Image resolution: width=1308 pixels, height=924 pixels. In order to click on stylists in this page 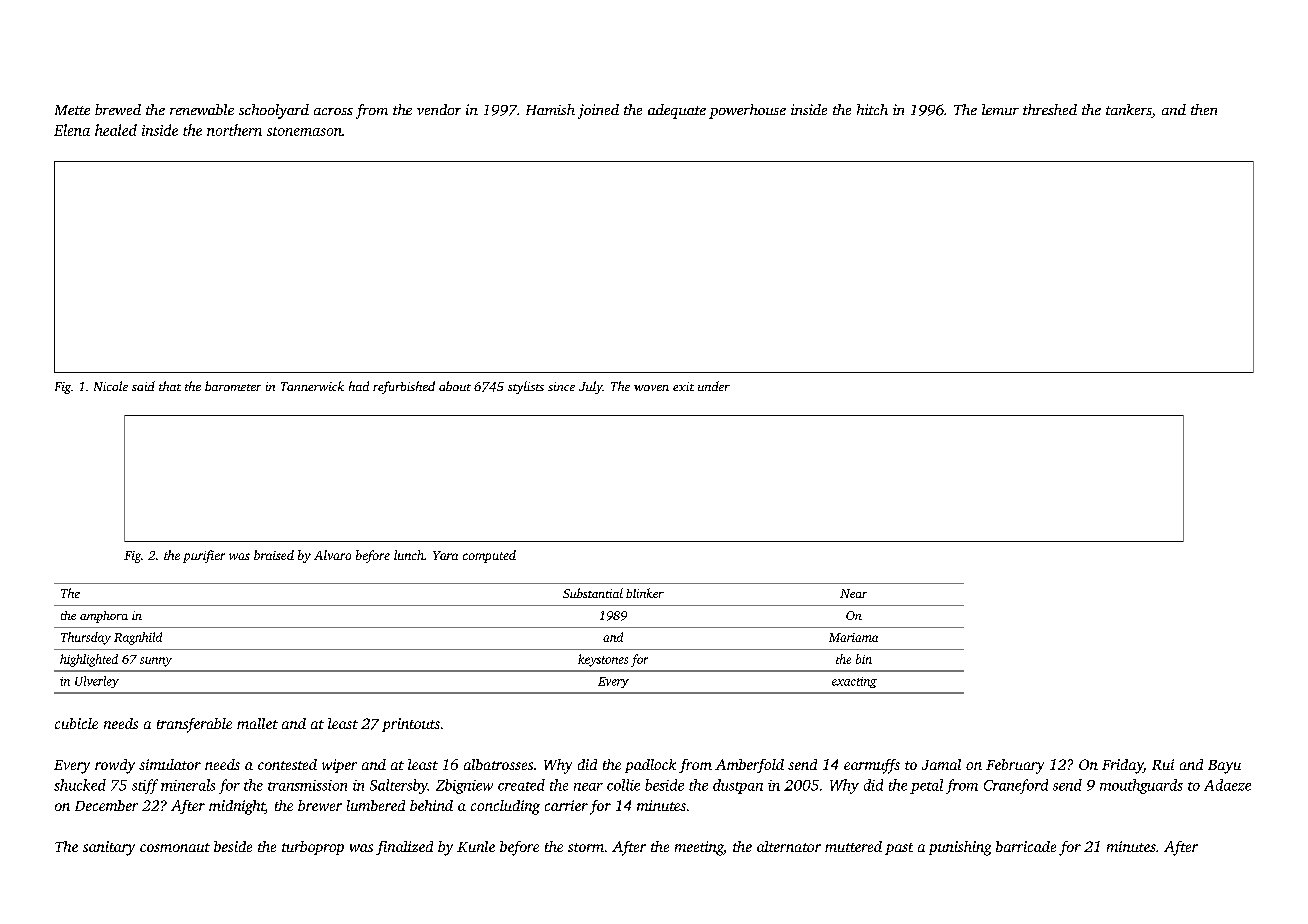, I will do `click(526, 387)`.
